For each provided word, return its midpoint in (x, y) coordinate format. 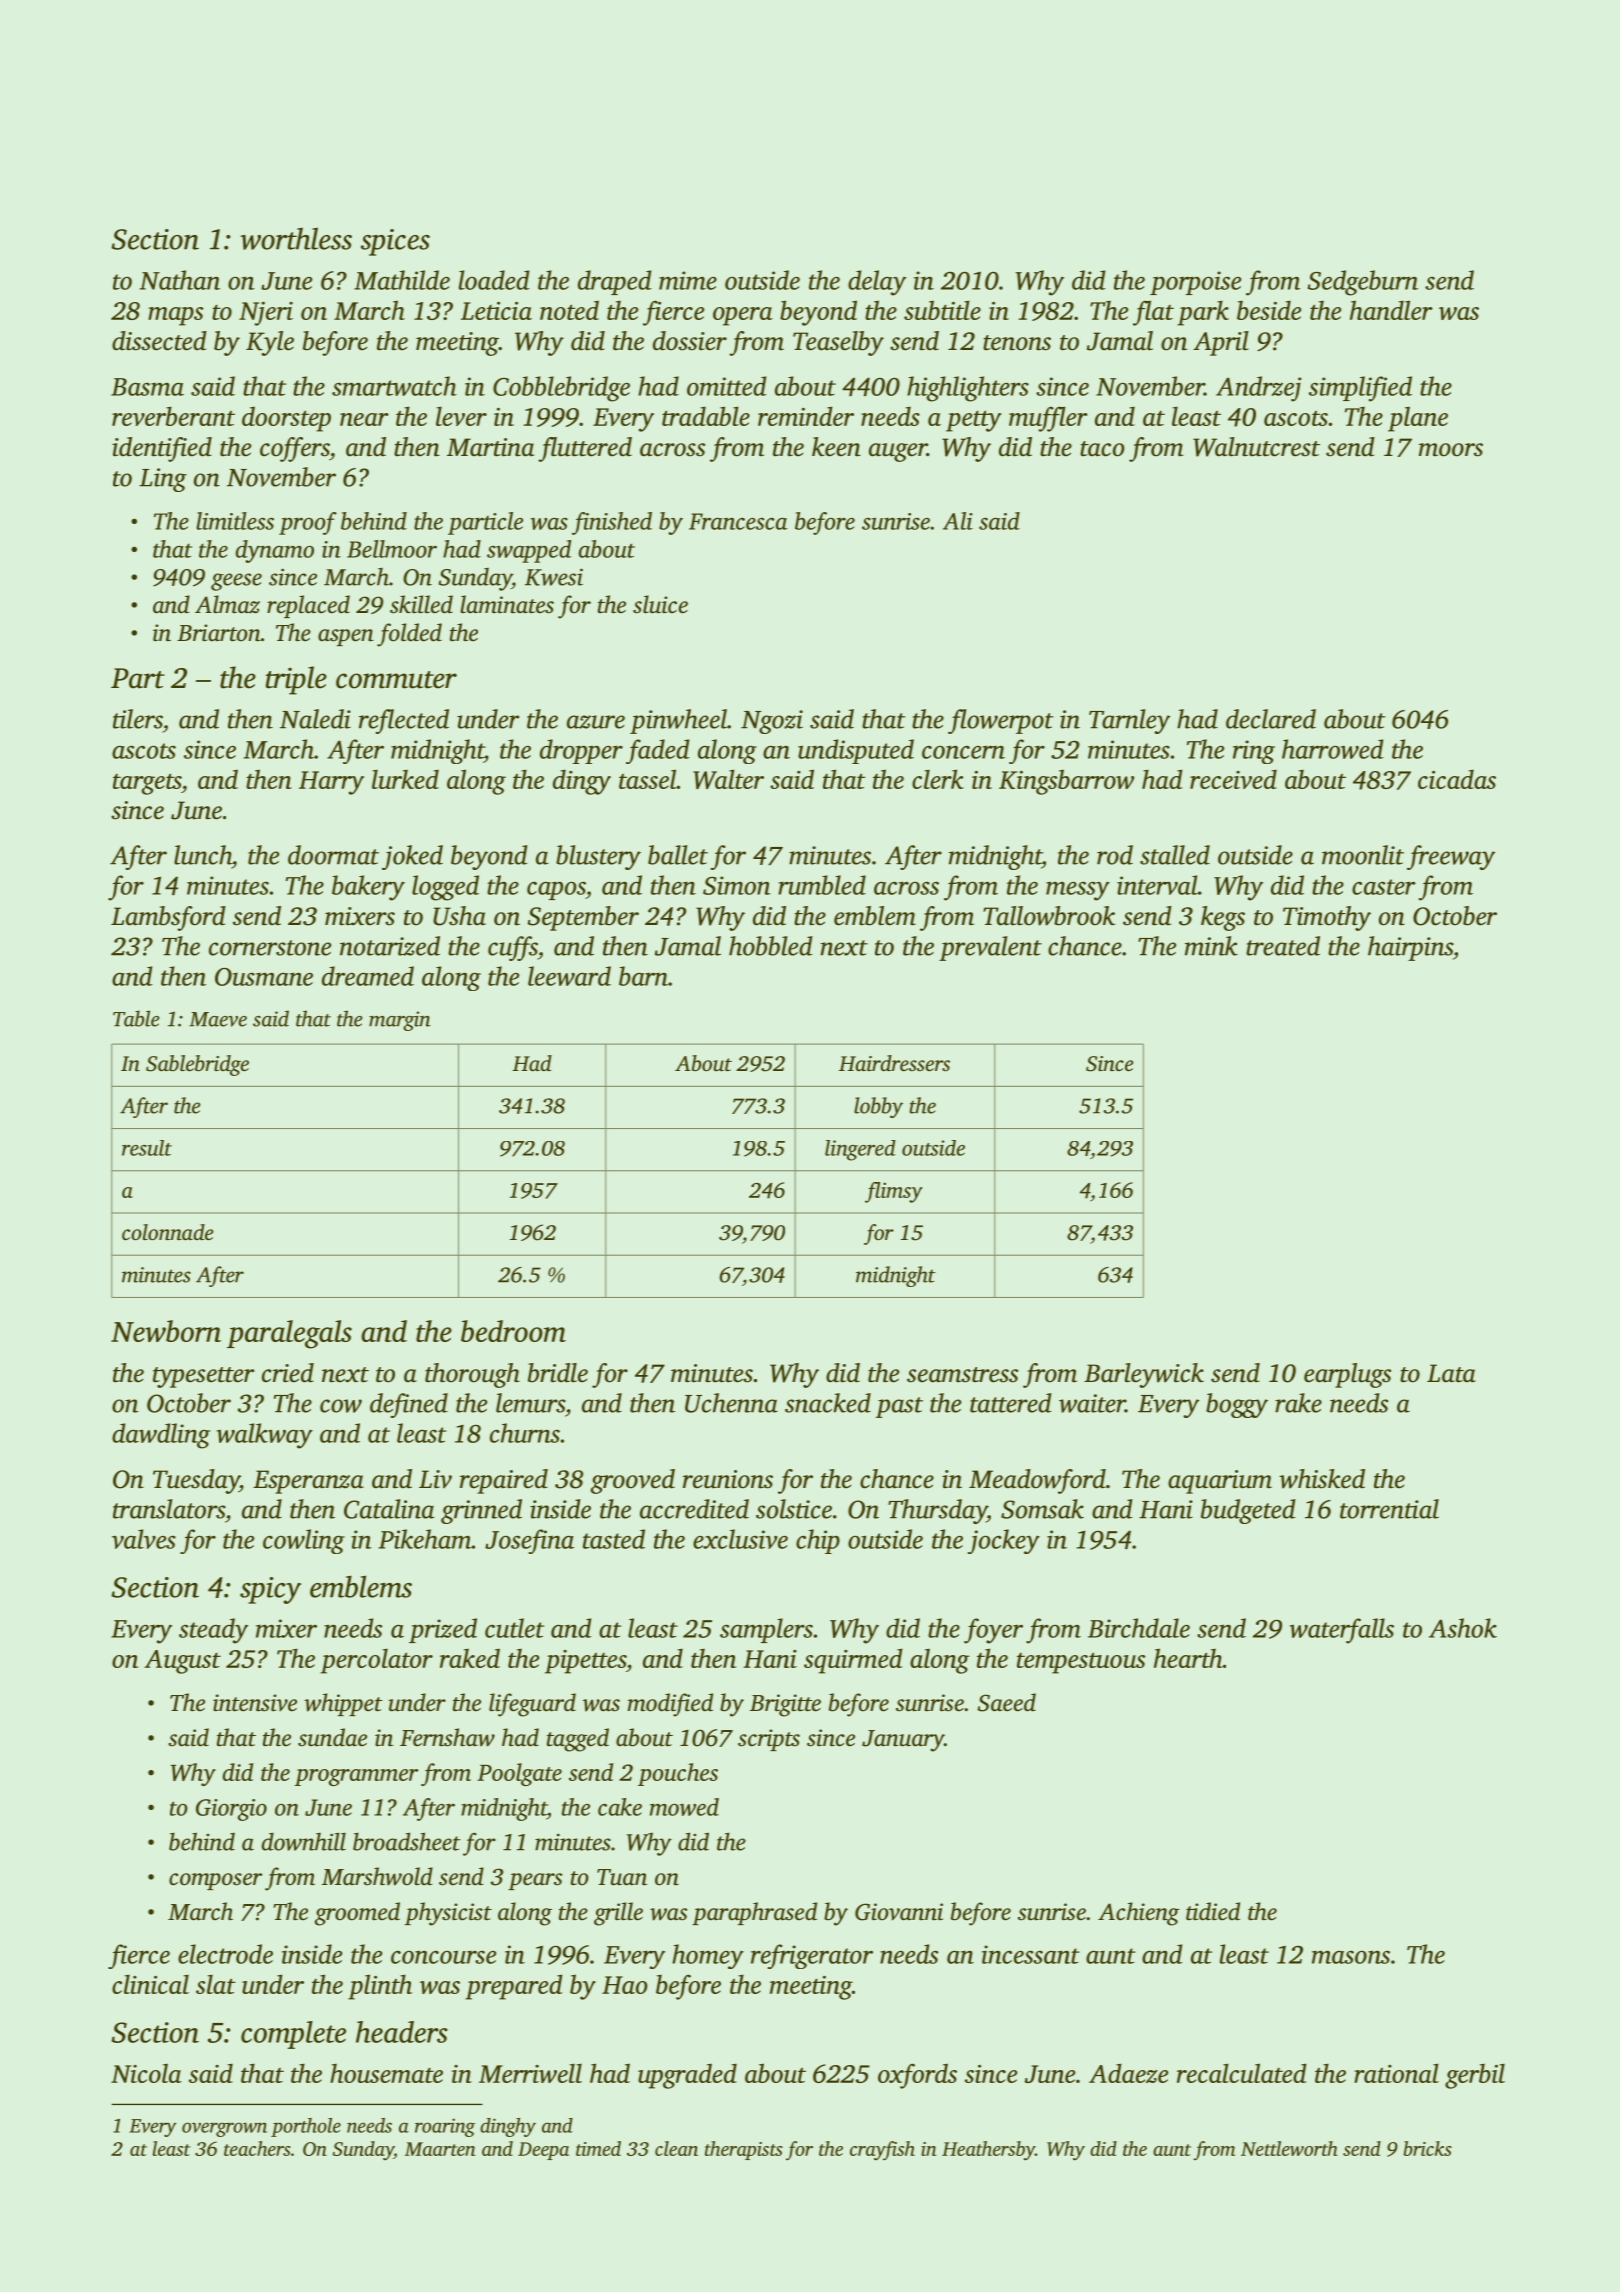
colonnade (168, 1232)
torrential (1389, 1509)
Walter (728, 779)
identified (162, 449)
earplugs (1347, 1375)
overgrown (224, 2129)
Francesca (738, 521)
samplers (766, 1630)
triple (296, 680)
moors (1451, 450)
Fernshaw (447, 1737)
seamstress (962, 1375)
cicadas (1457, 779)
